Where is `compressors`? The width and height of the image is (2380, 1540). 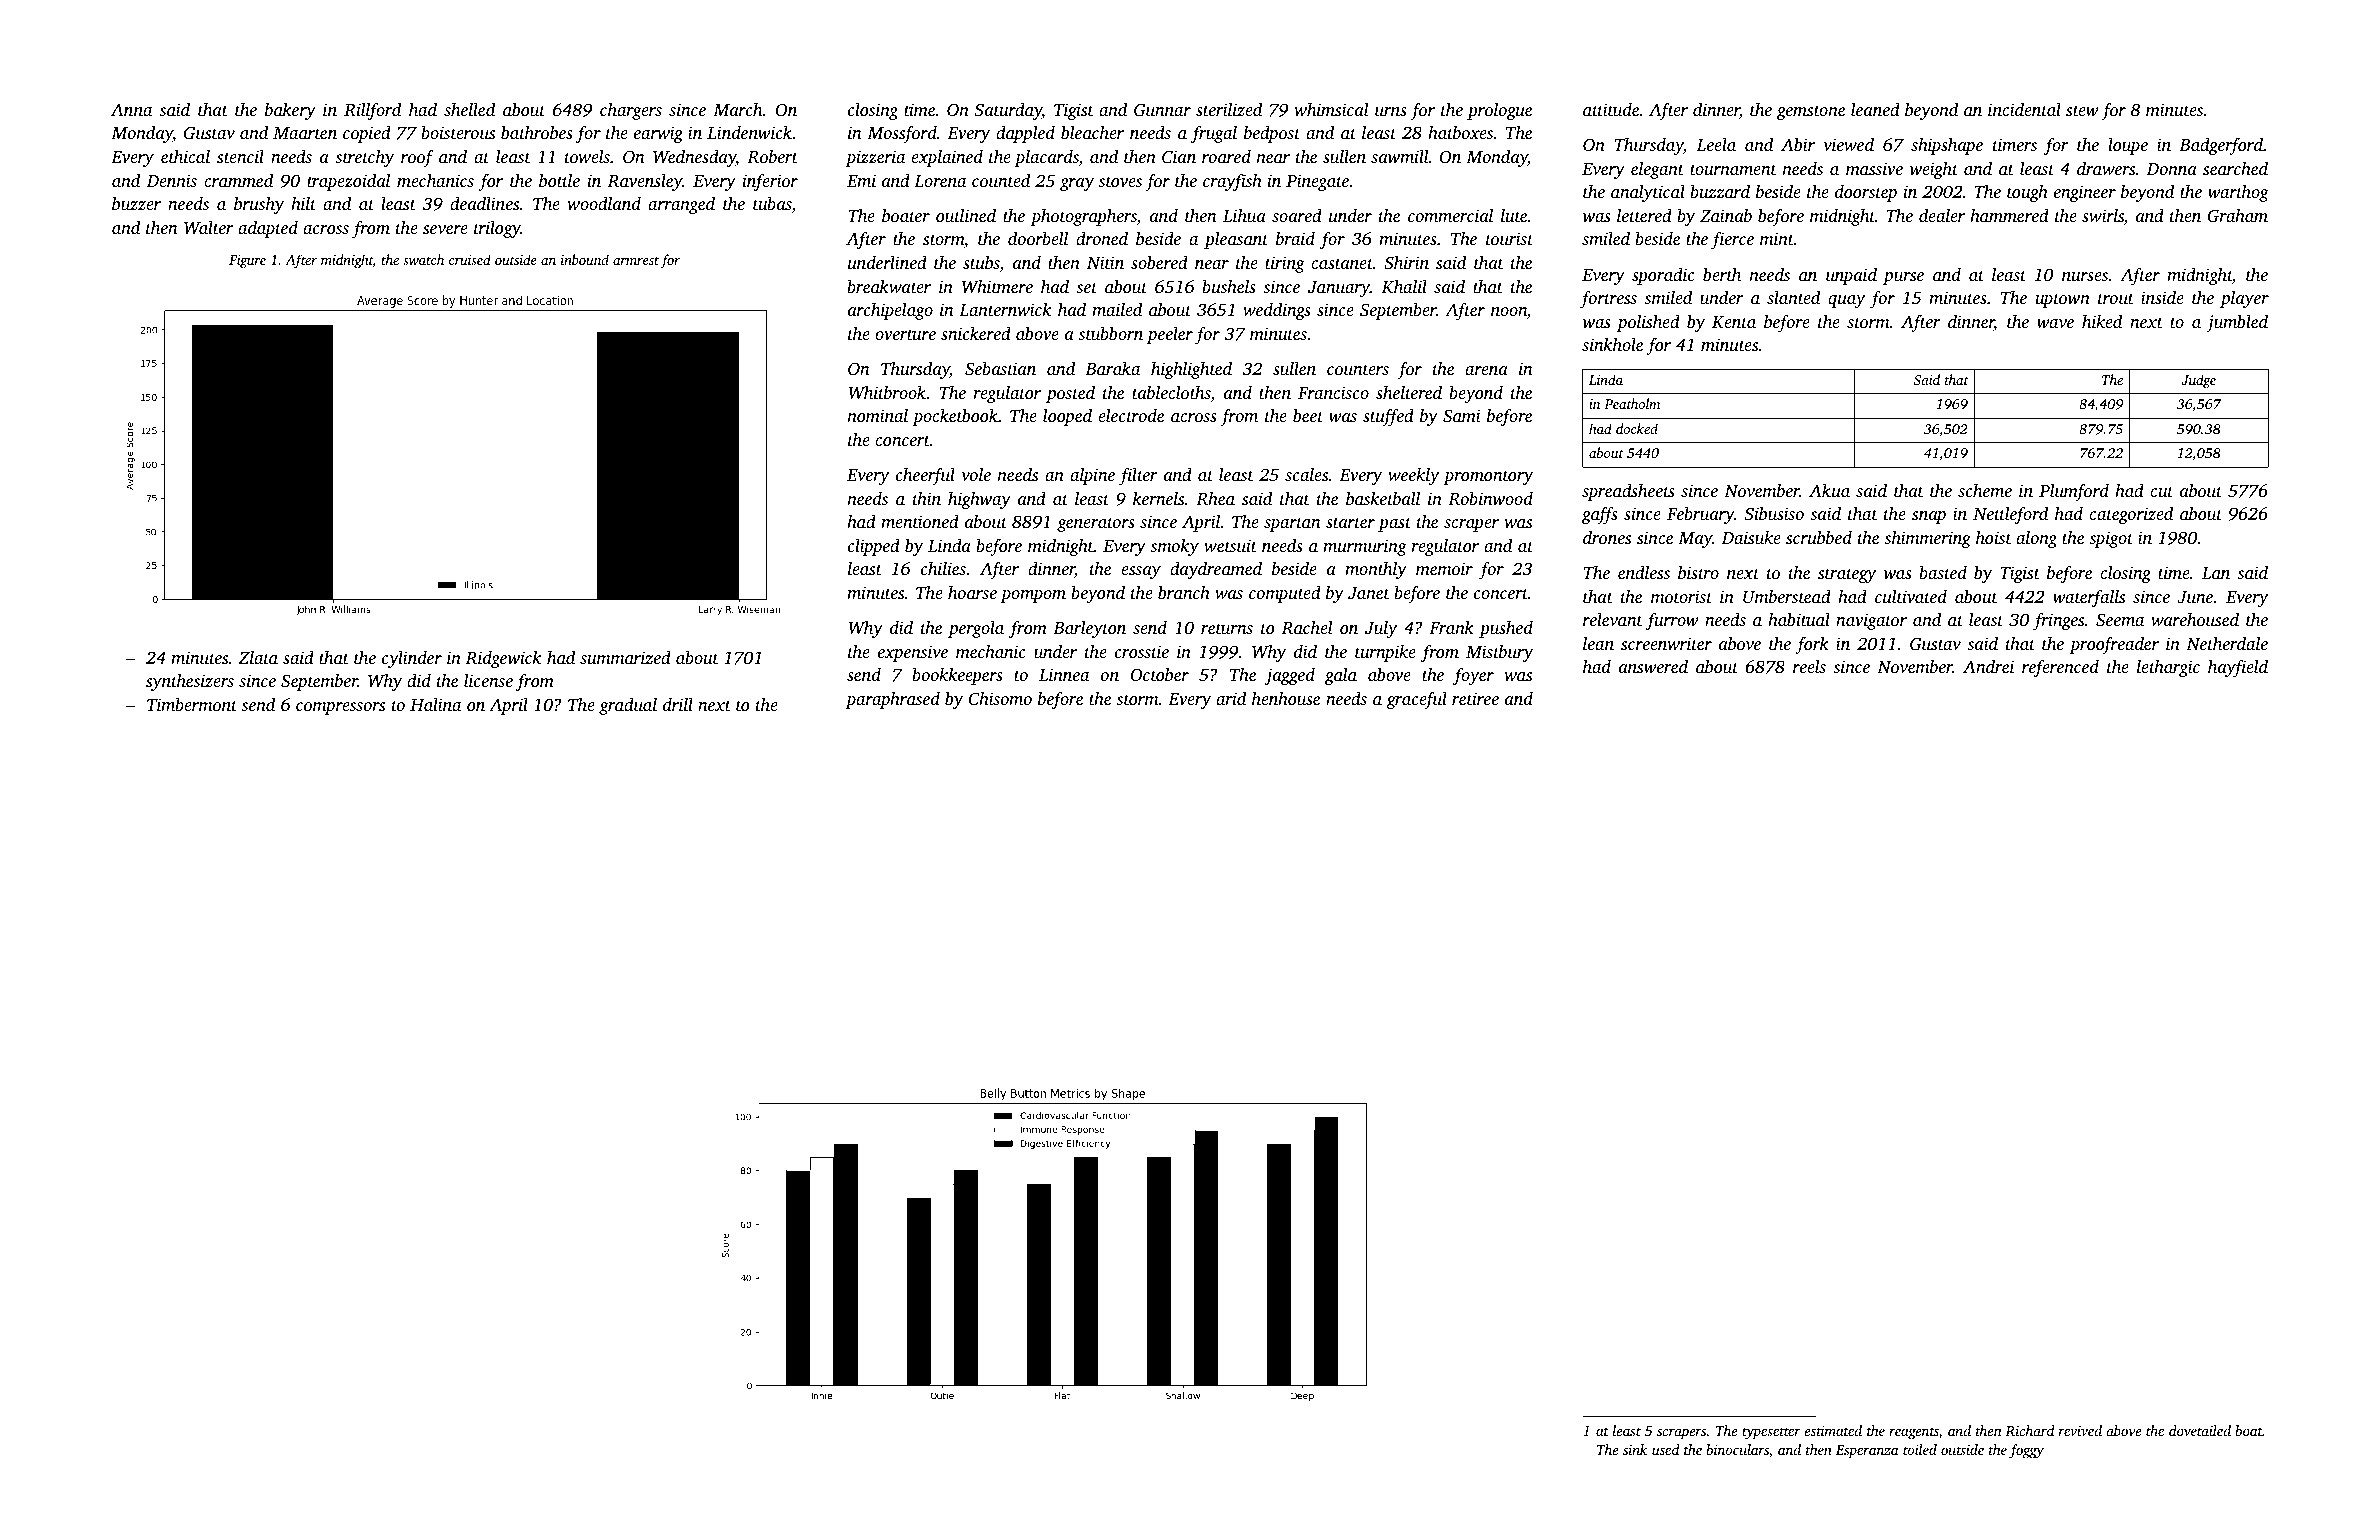 compressors is located at coordinates (340, 708).
